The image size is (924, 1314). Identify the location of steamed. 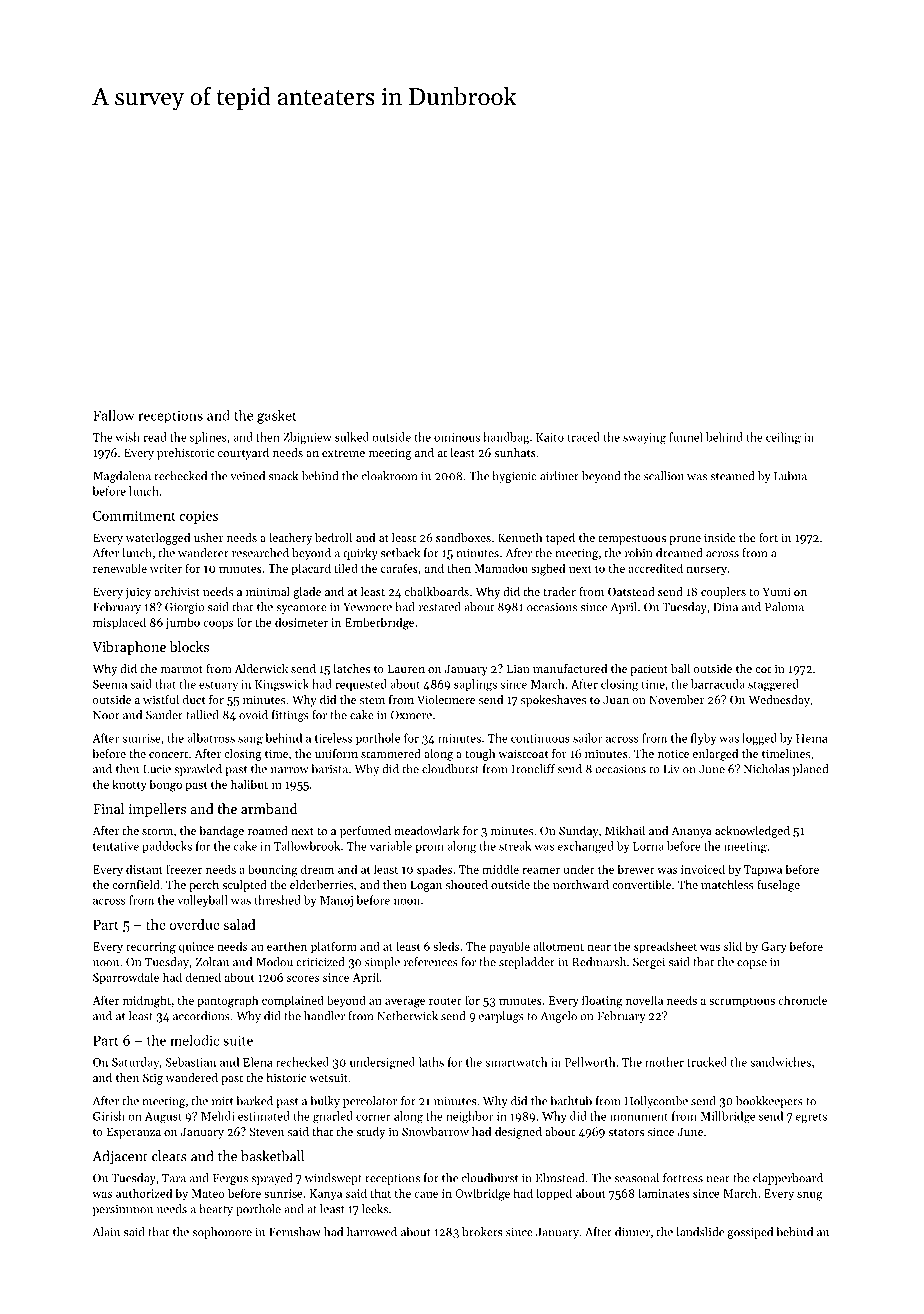
(732, 476).
